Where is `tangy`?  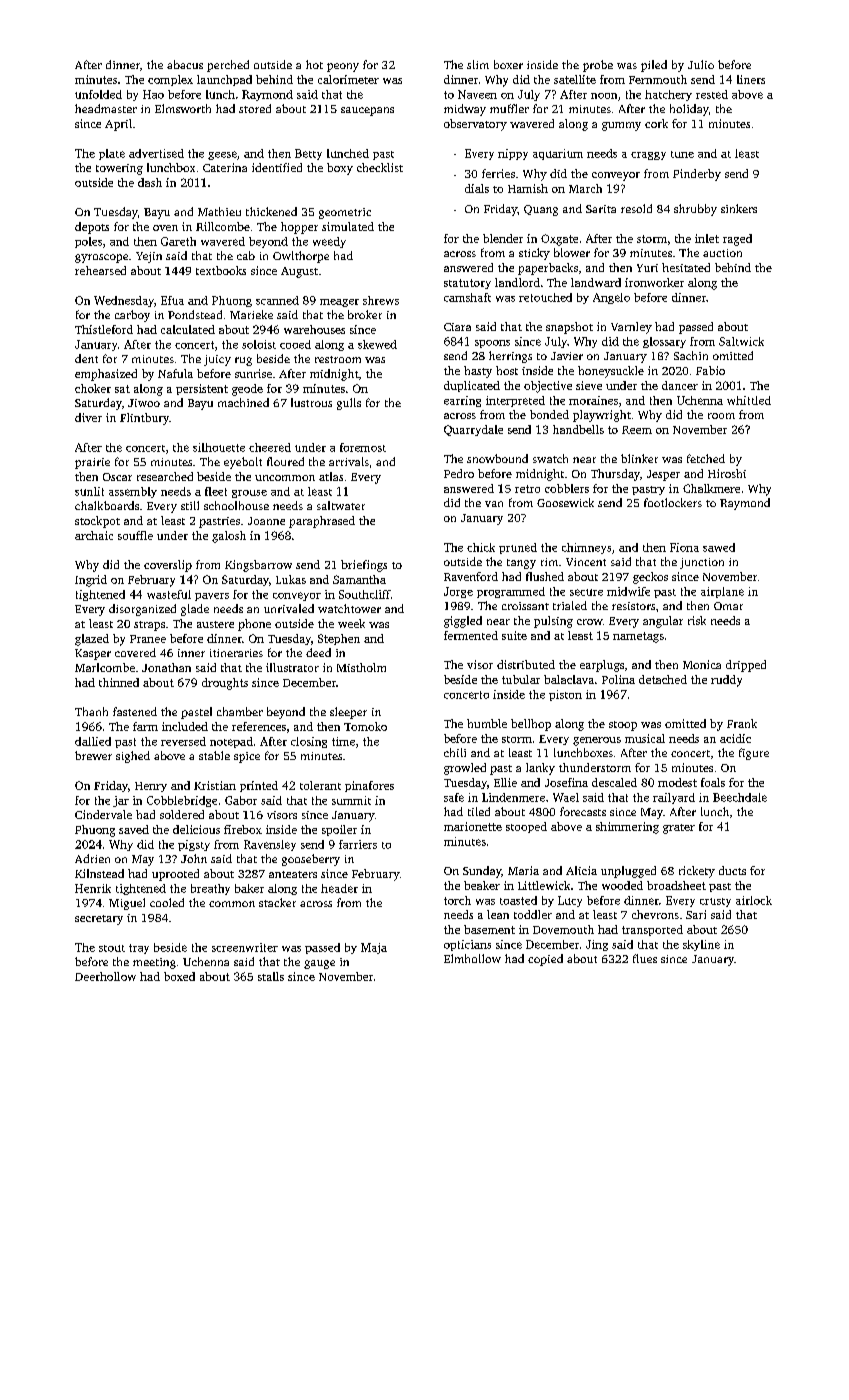 tangy is located at coordinates (521, 564).
